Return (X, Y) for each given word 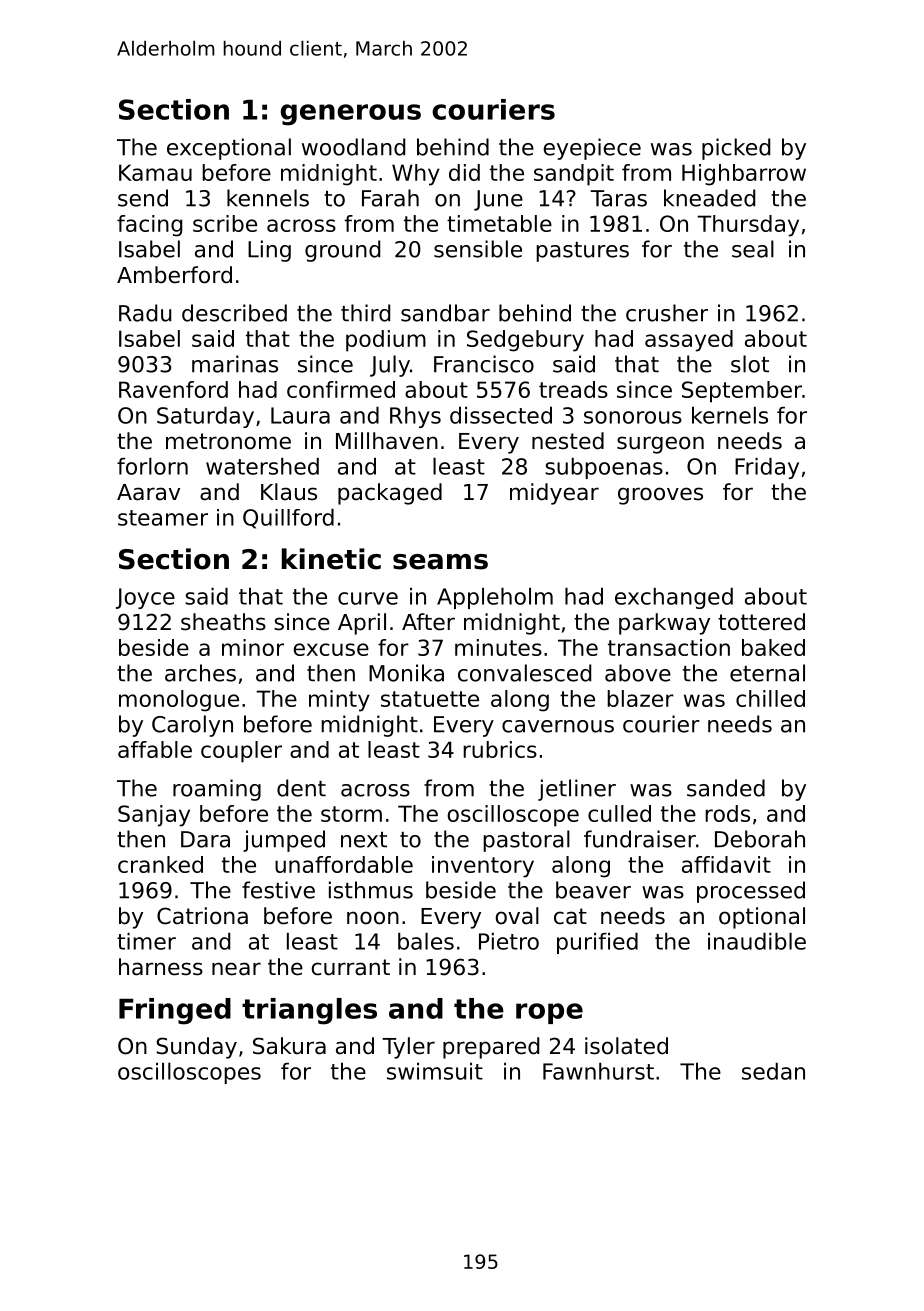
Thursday (748, 226)
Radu (145, 313)
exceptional (229, 149)
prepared (491, 1048)
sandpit (574, 175)
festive (278, 890)
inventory (483, 867)
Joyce (145, 598)
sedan (773, 1071)
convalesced (524, 673)
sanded (726, 788)
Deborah (760, 839)
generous (350, 115)
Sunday (196, 1048)
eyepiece (592, 149)
